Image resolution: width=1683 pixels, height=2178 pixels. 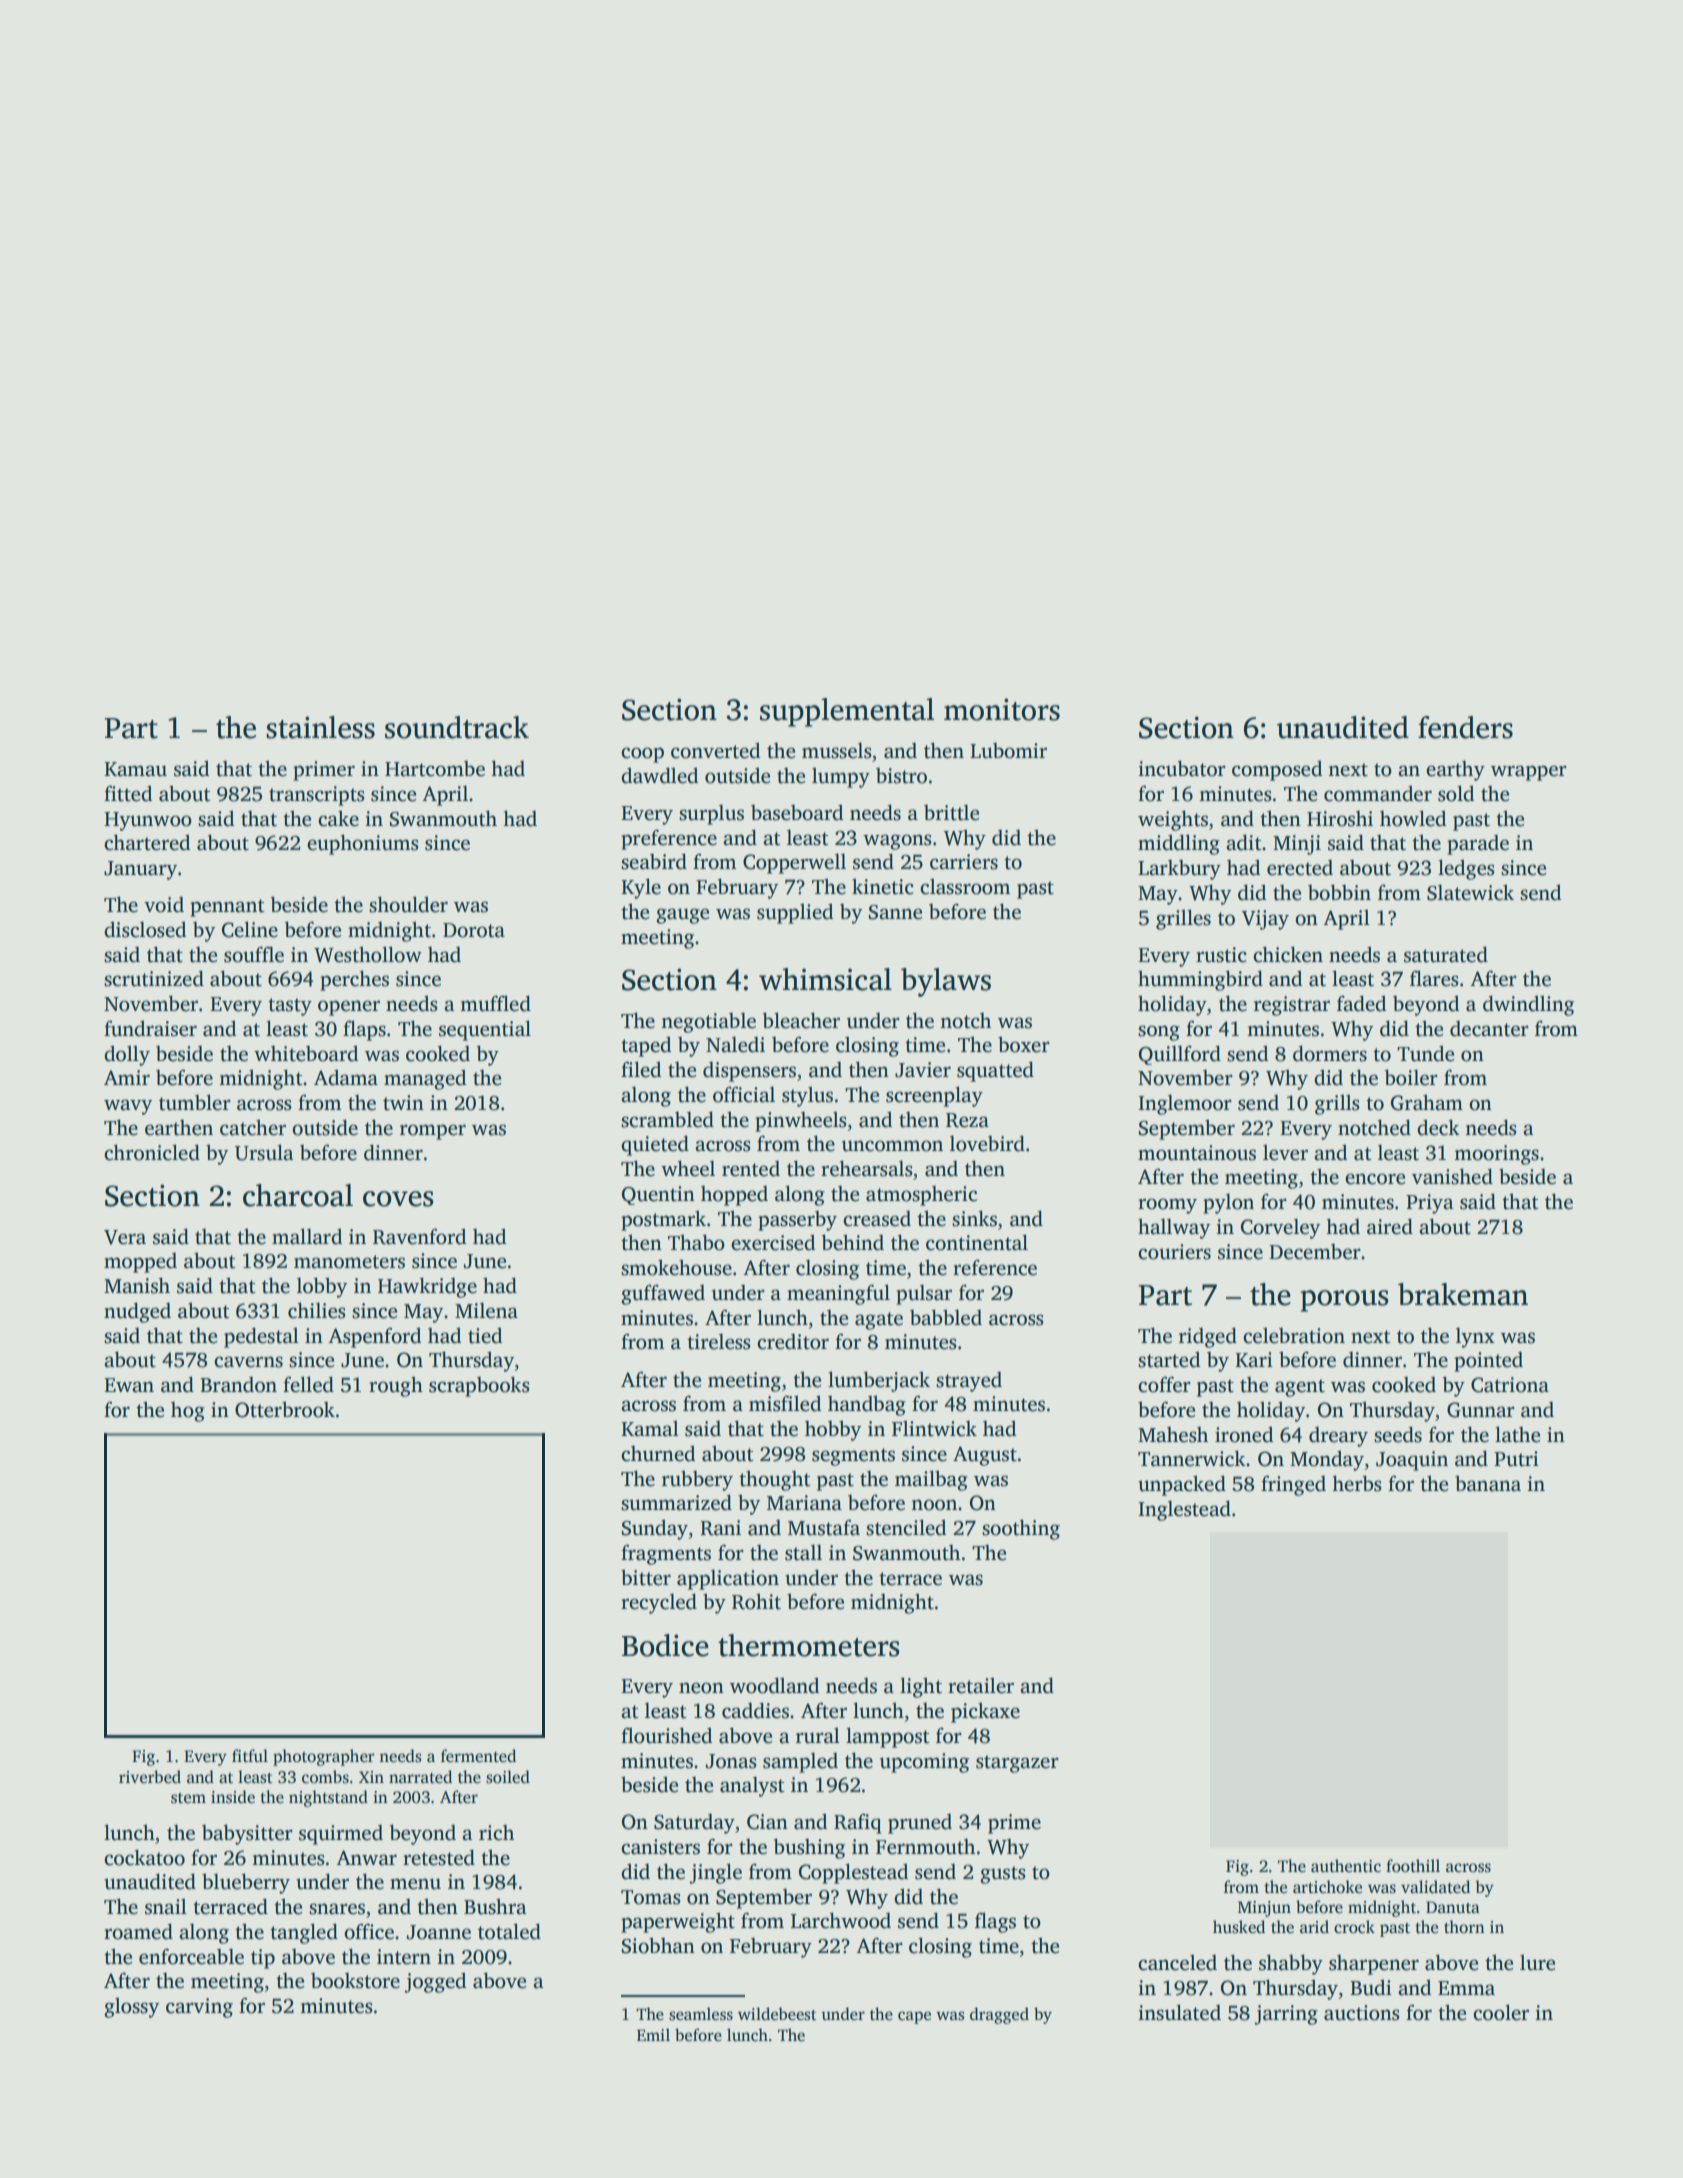 I want to click on banana, so click(x=1488, y=1483).
